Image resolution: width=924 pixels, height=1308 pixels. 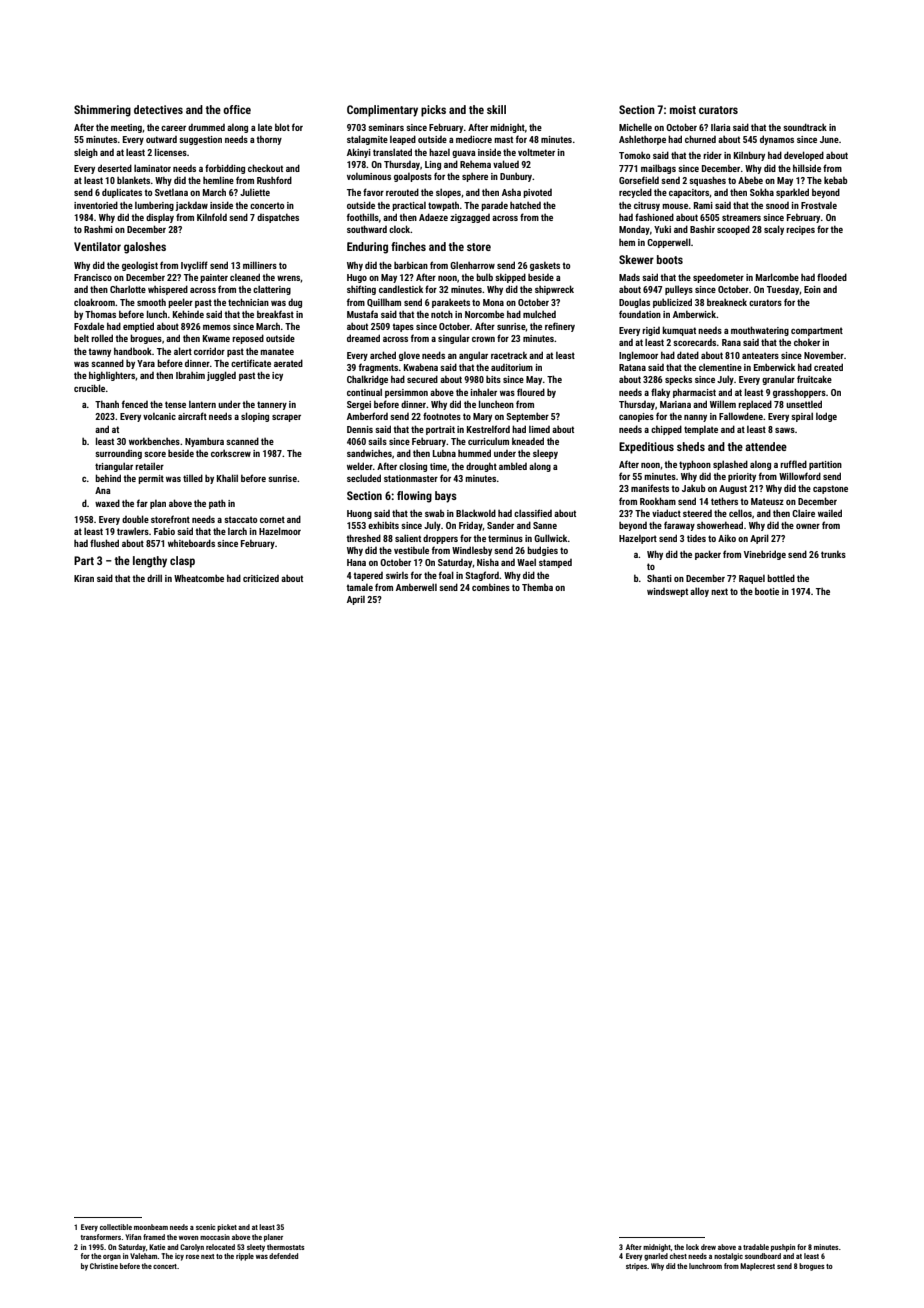 What do you see at coordinates (660, 393) in the document?
I see `flaky` at bounding box center [660, 393].
